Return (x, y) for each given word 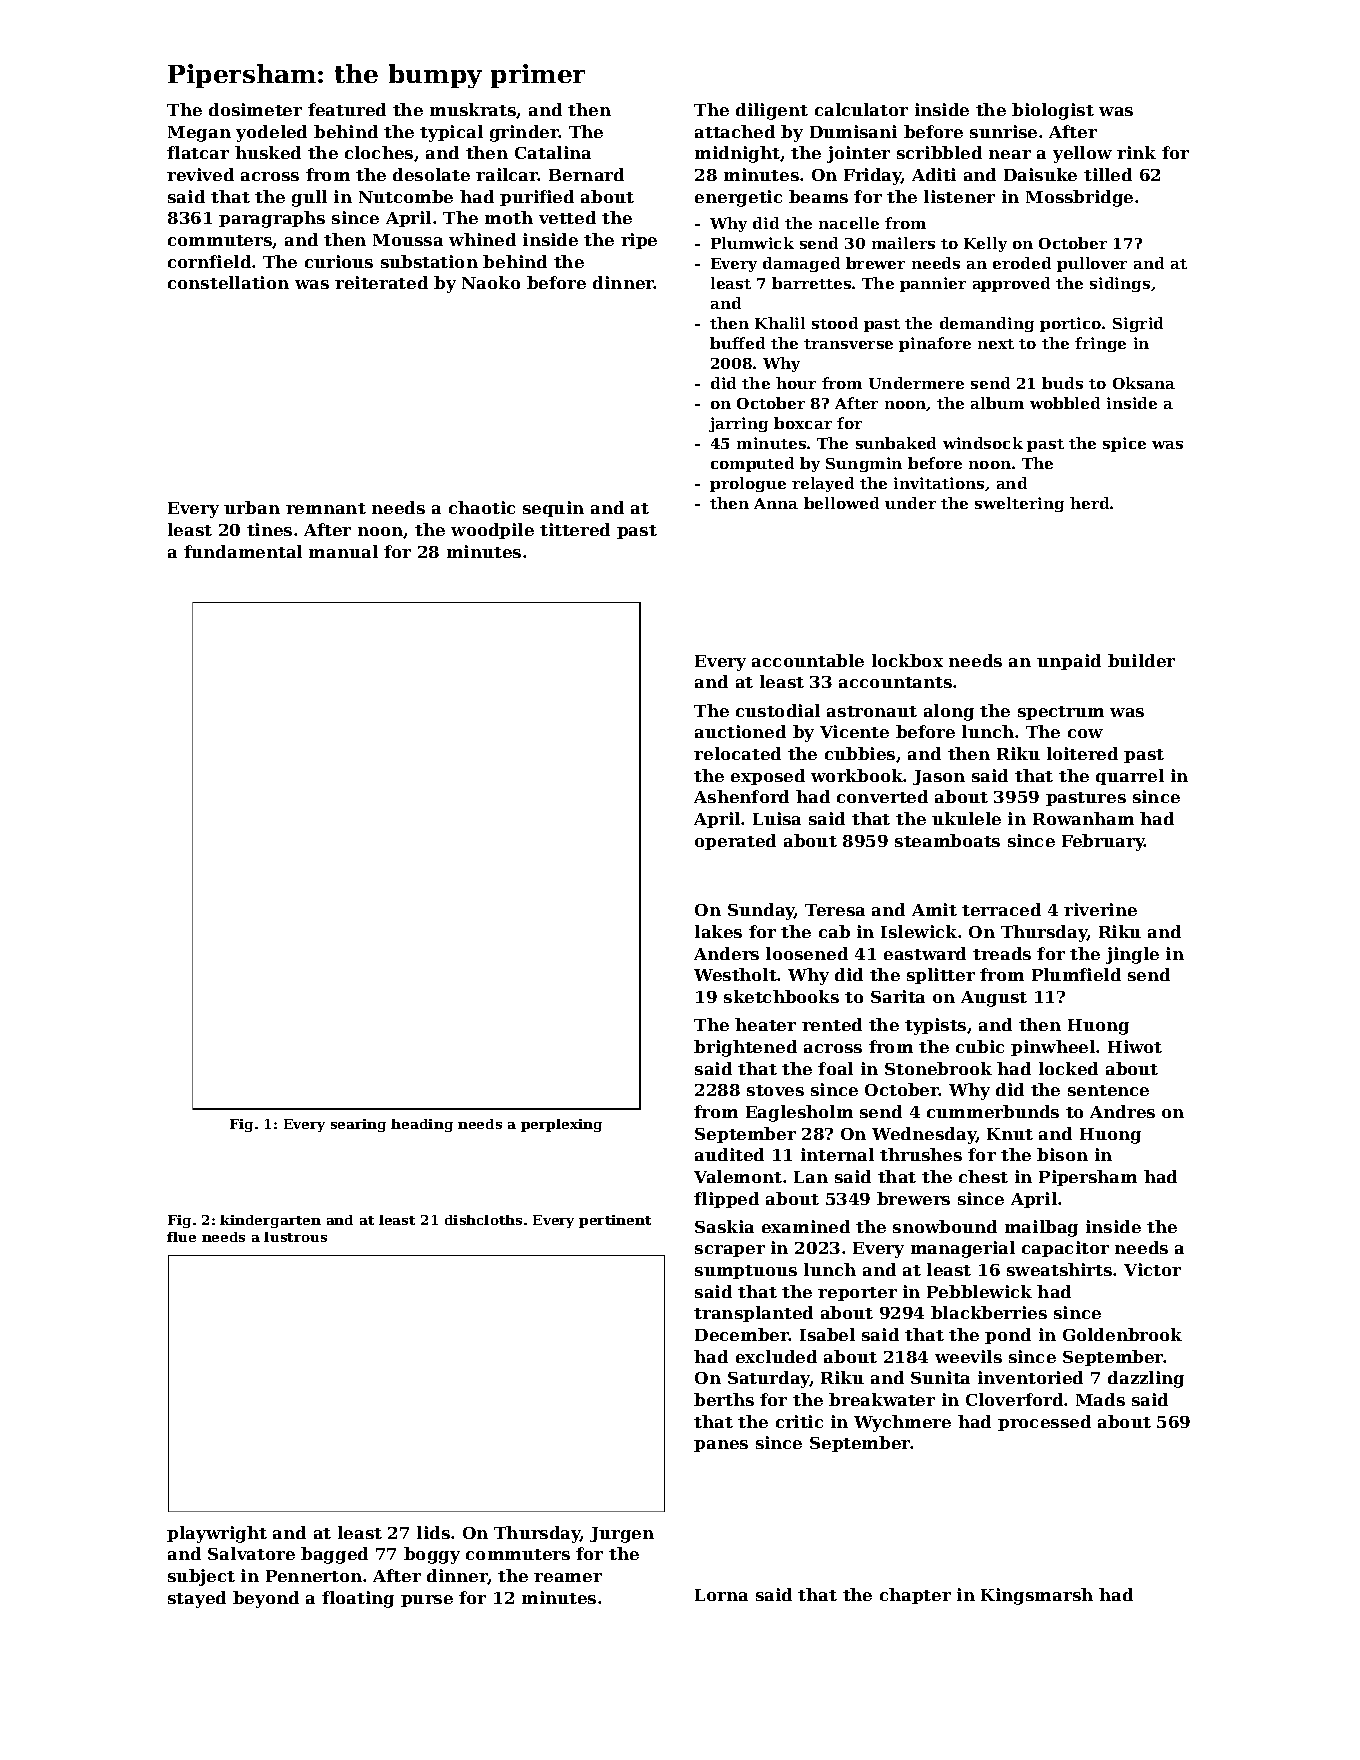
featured (347, 109)
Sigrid (1138, 324)
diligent (772, 111)
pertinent (615, 1221)
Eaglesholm (799, 1113)
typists (935, 1026)
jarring (738, 424)
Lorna (721, 1595)
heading (422, 1125)
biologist (1053, 111)
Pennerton (314, 1576)
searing (358, 1125)
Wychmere (902, 1423)
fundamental (243, 551)
